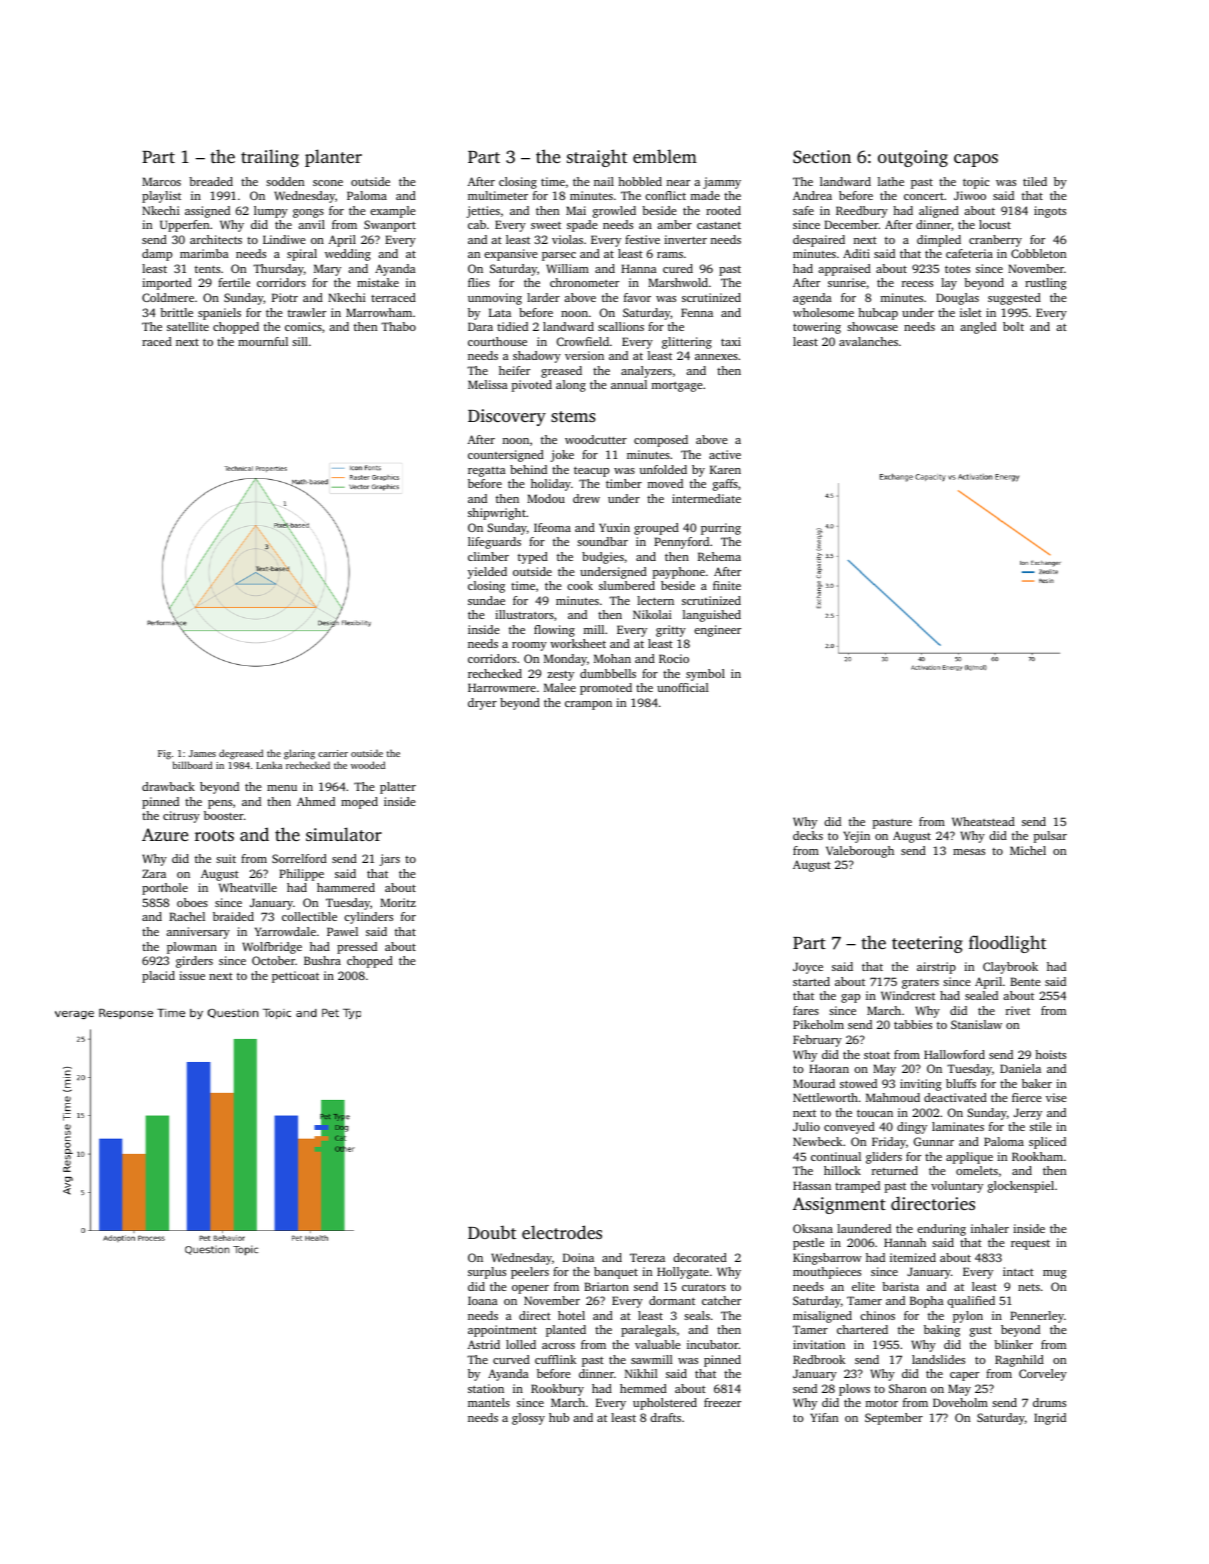 The image size is (1209, 1564). I want to click on surplus, so click(487, 1273).
